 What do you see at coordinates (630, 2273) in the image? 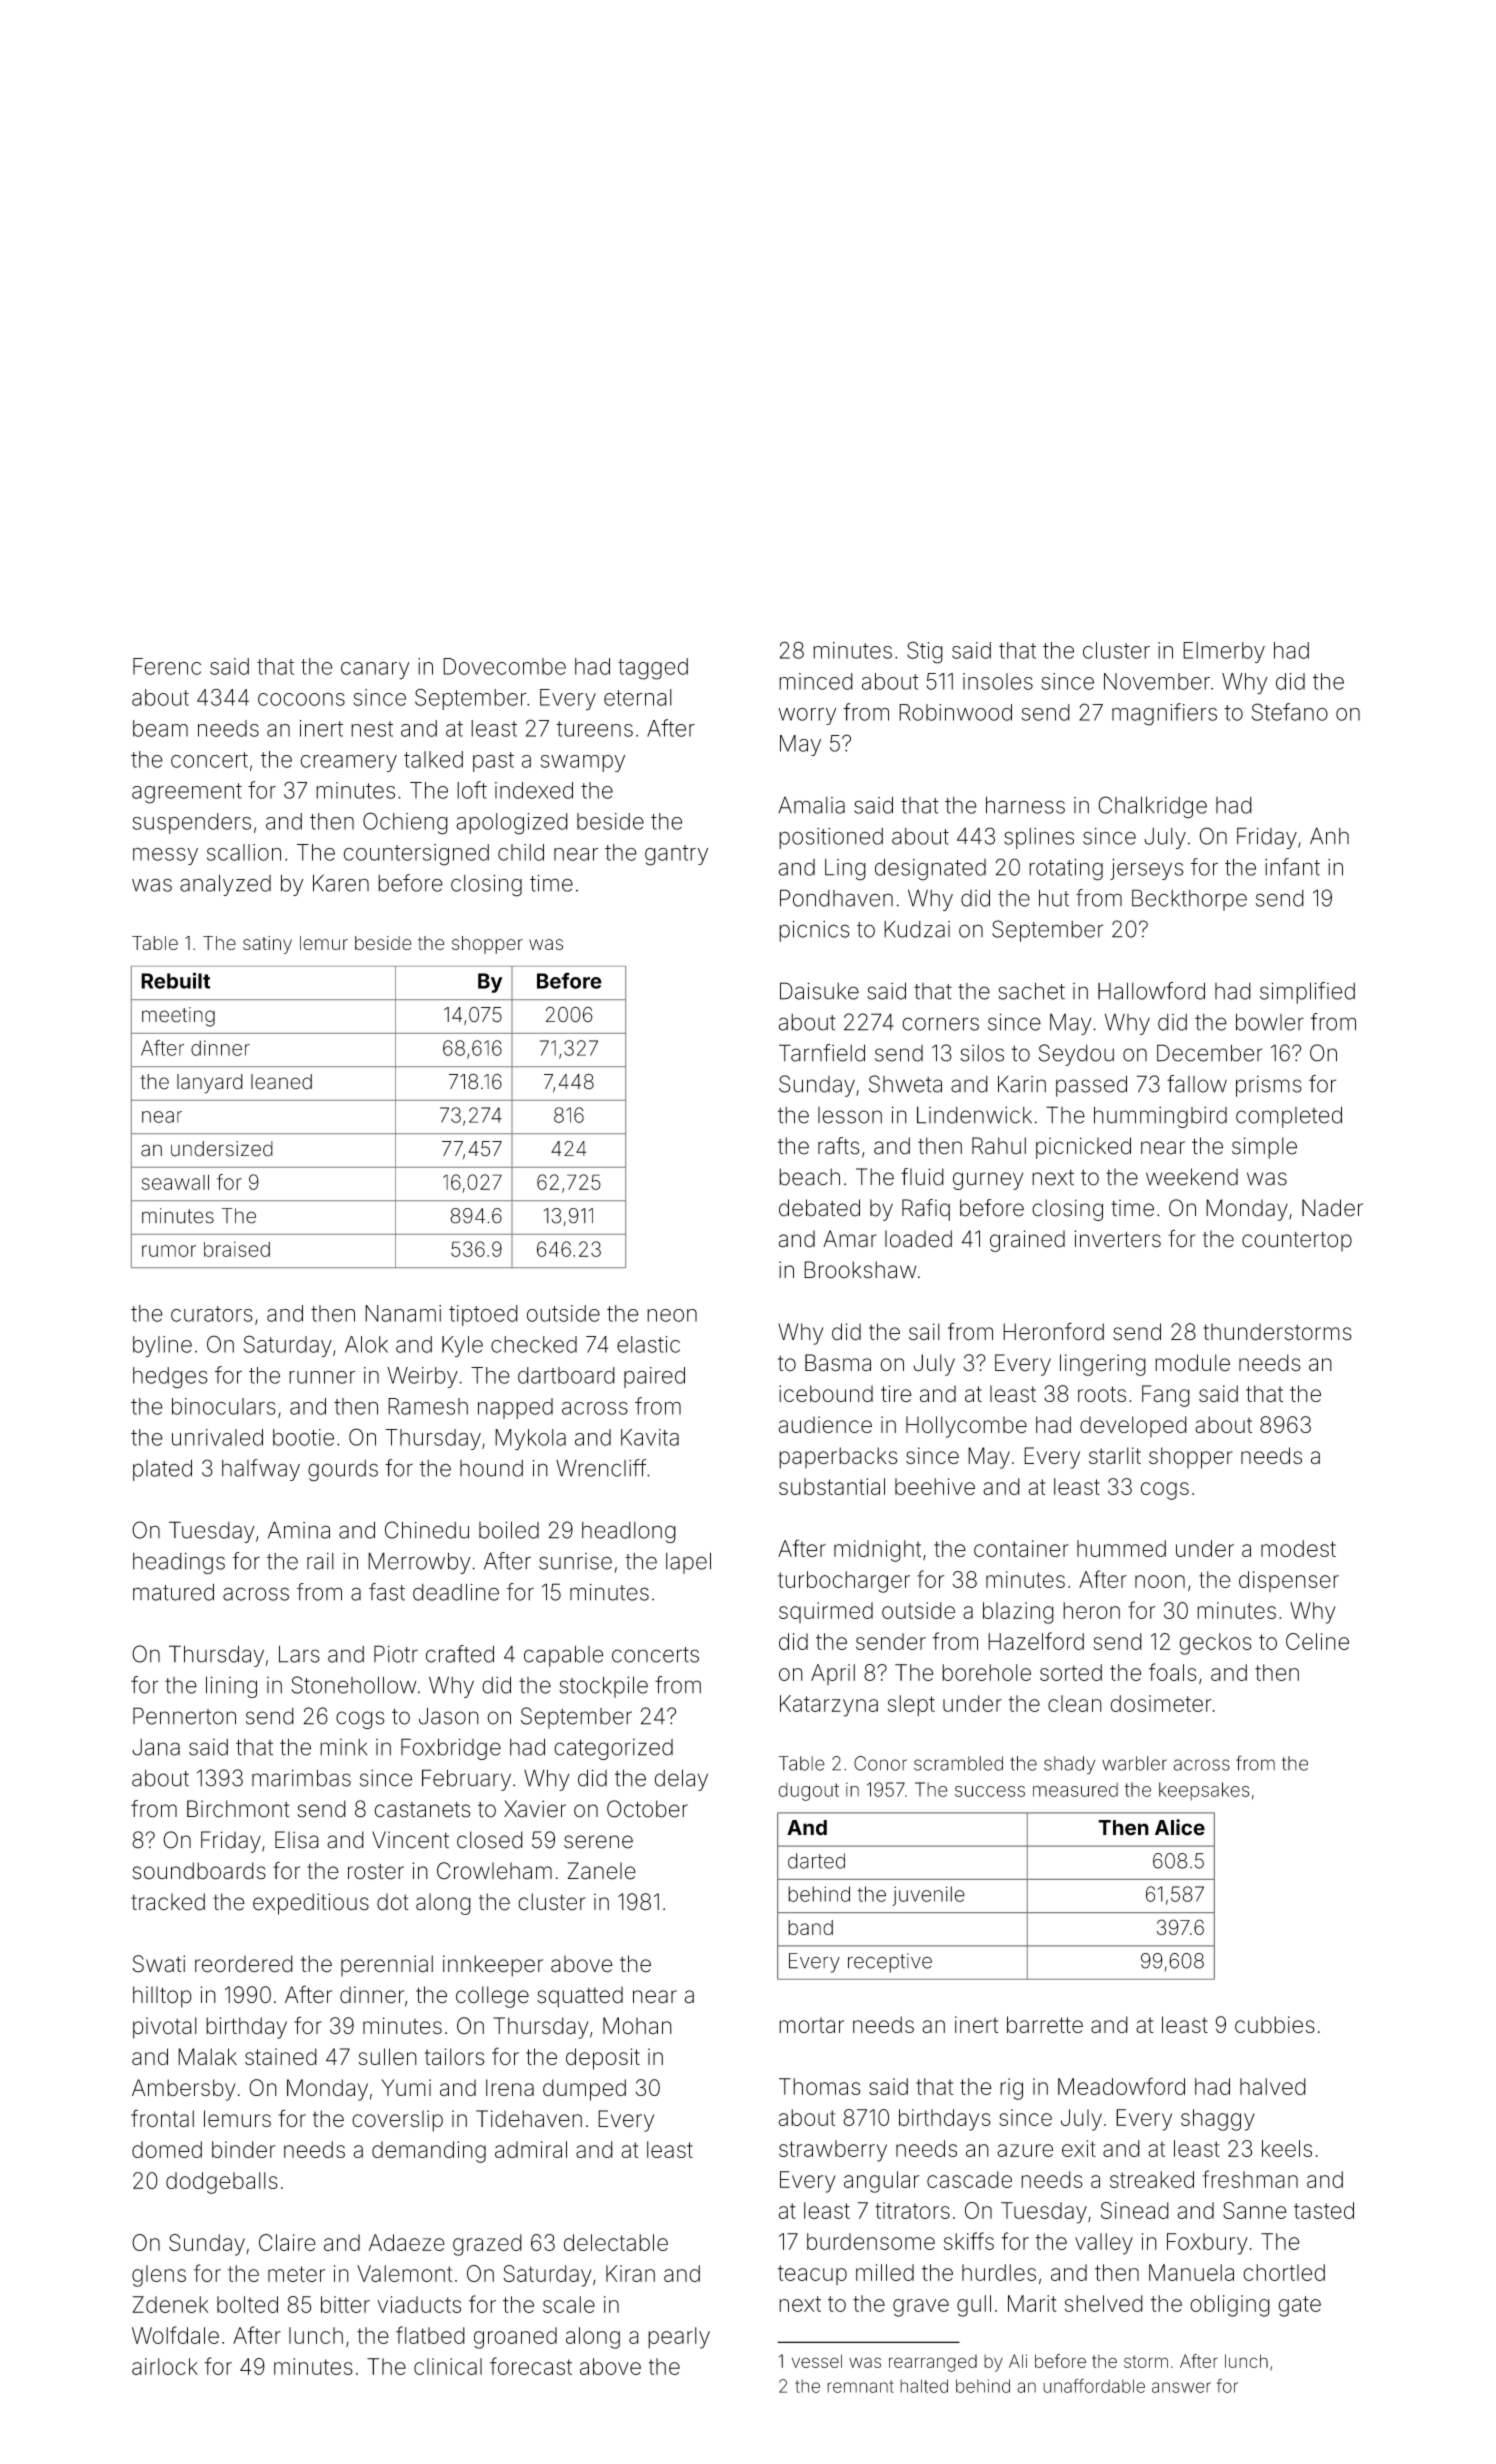
I see `Kiran` at bounding box center [630, 2273].
